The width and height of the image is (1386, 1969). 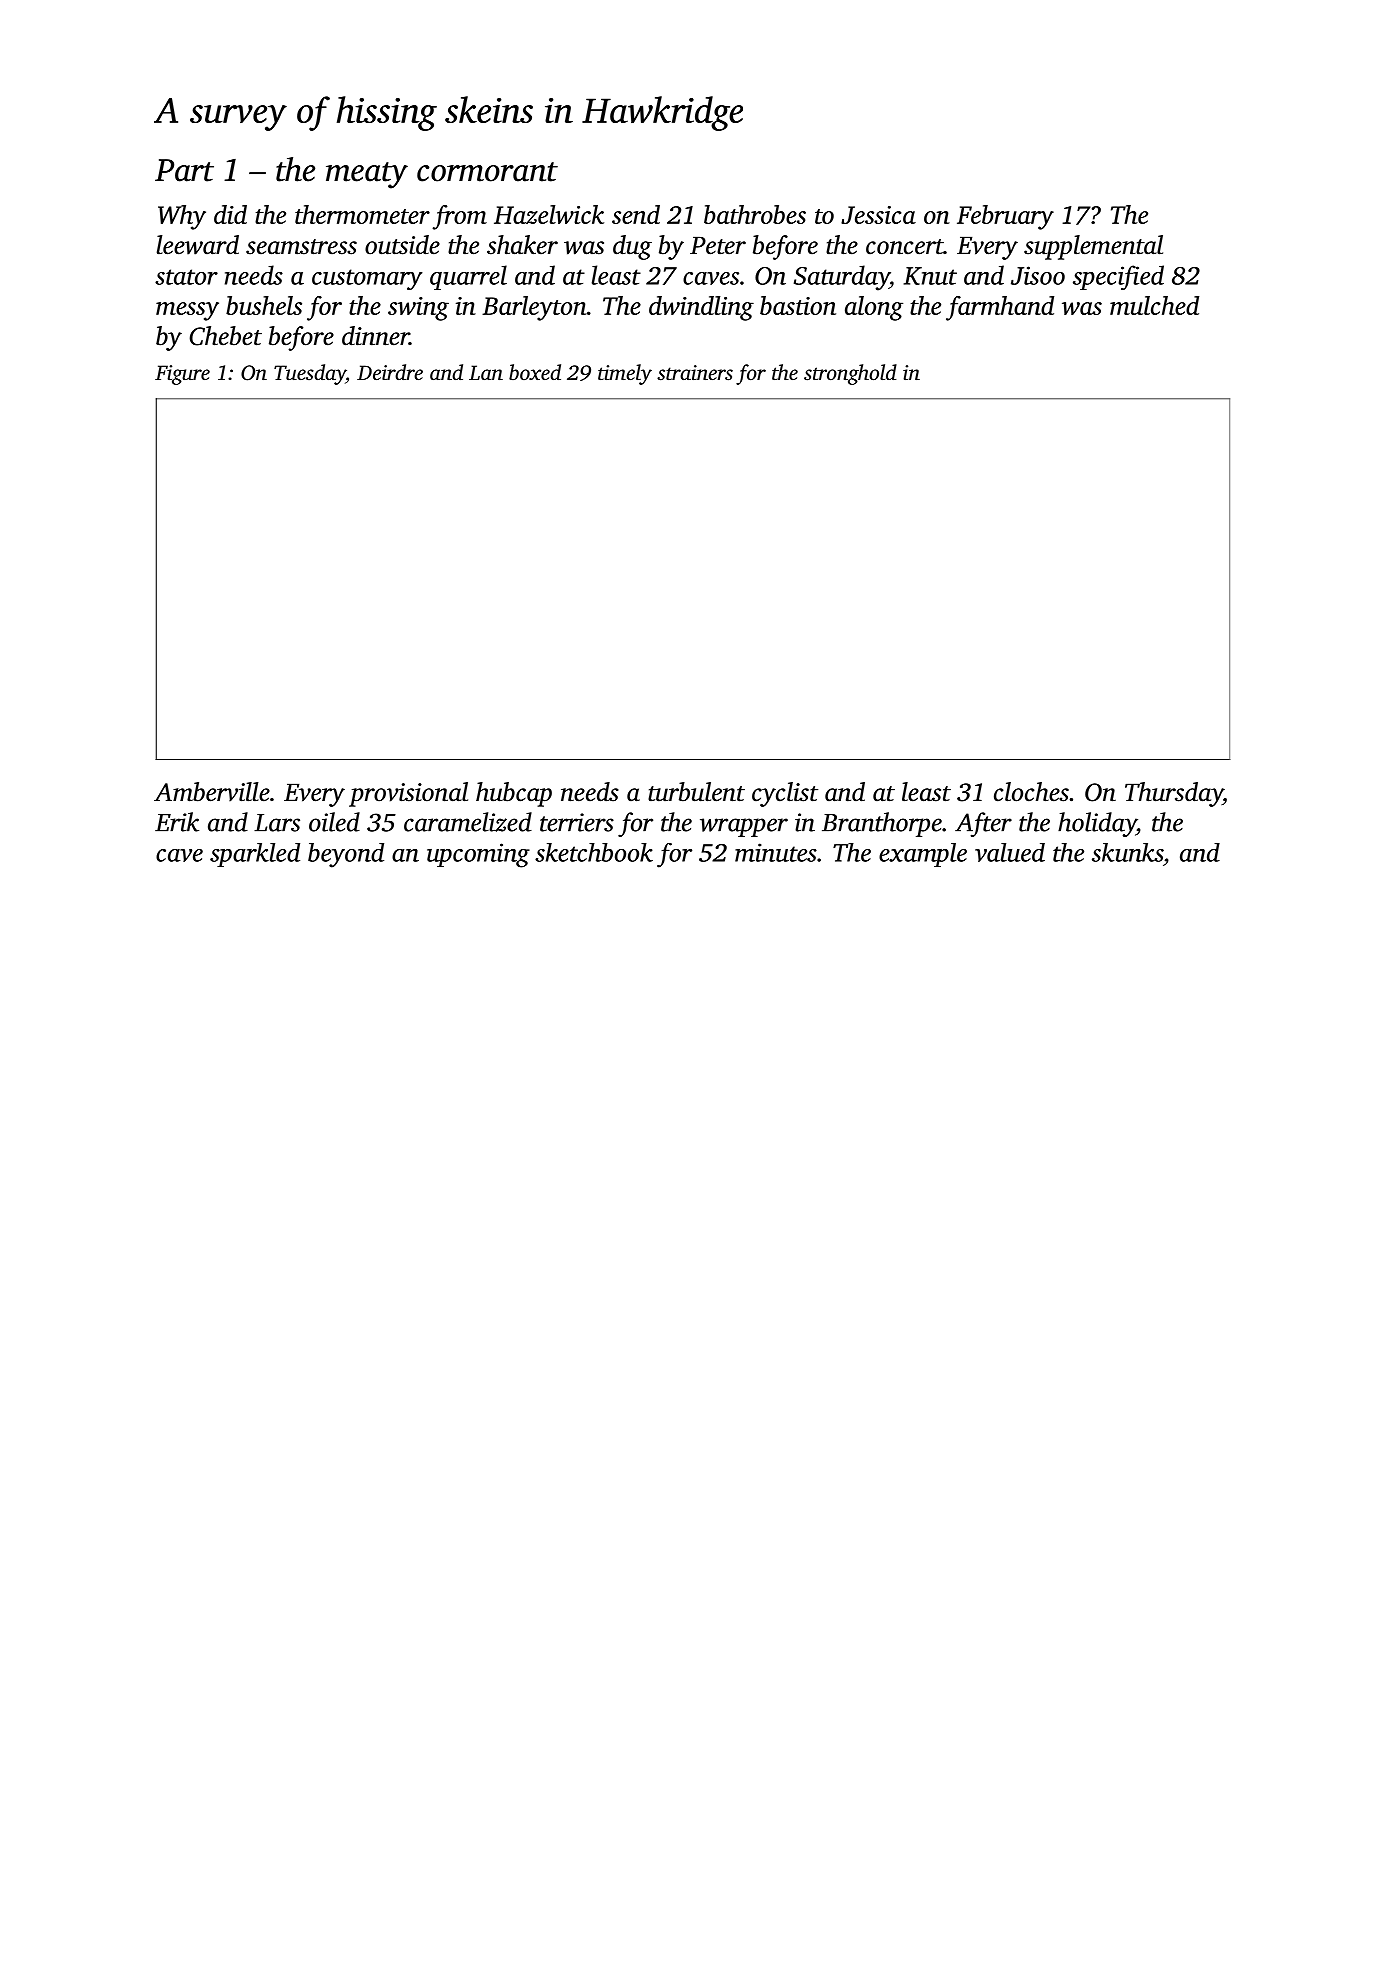 What do you see at coordinates (1005, 217) in the image?
I see `February` at bounding box center [1005, 217].
